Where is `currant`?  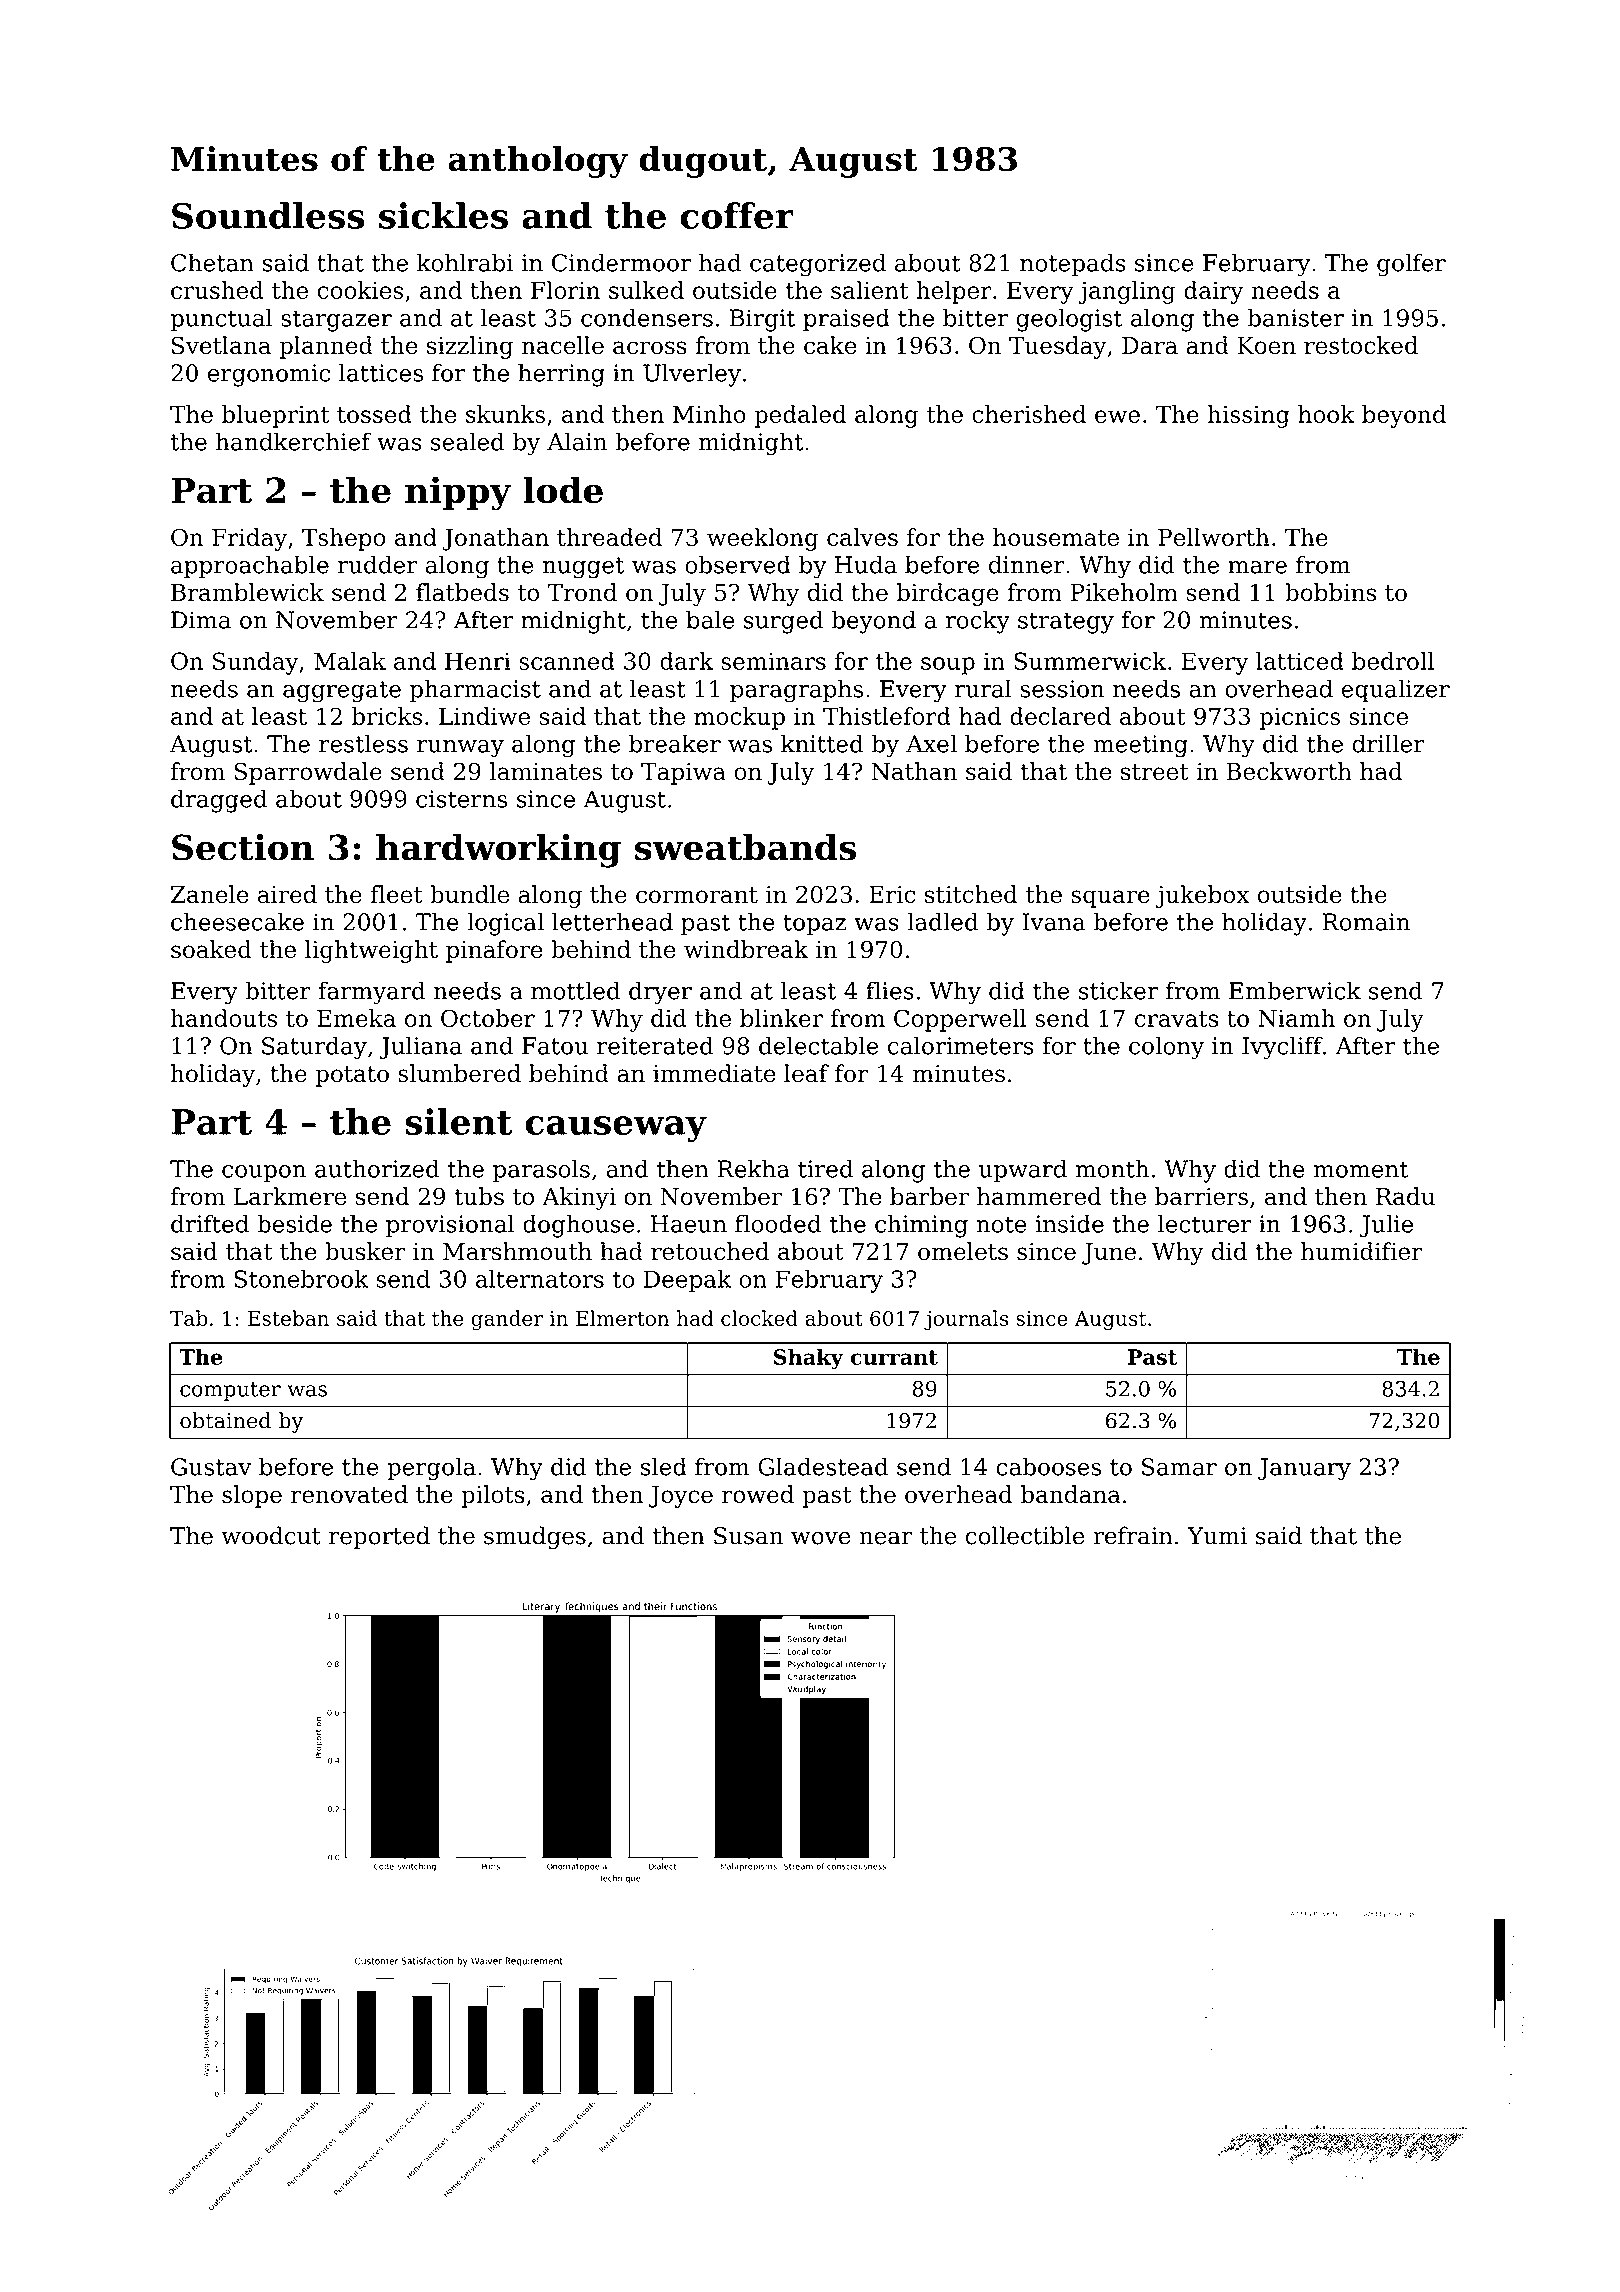 currant is located at coordinates (894, 1357).
